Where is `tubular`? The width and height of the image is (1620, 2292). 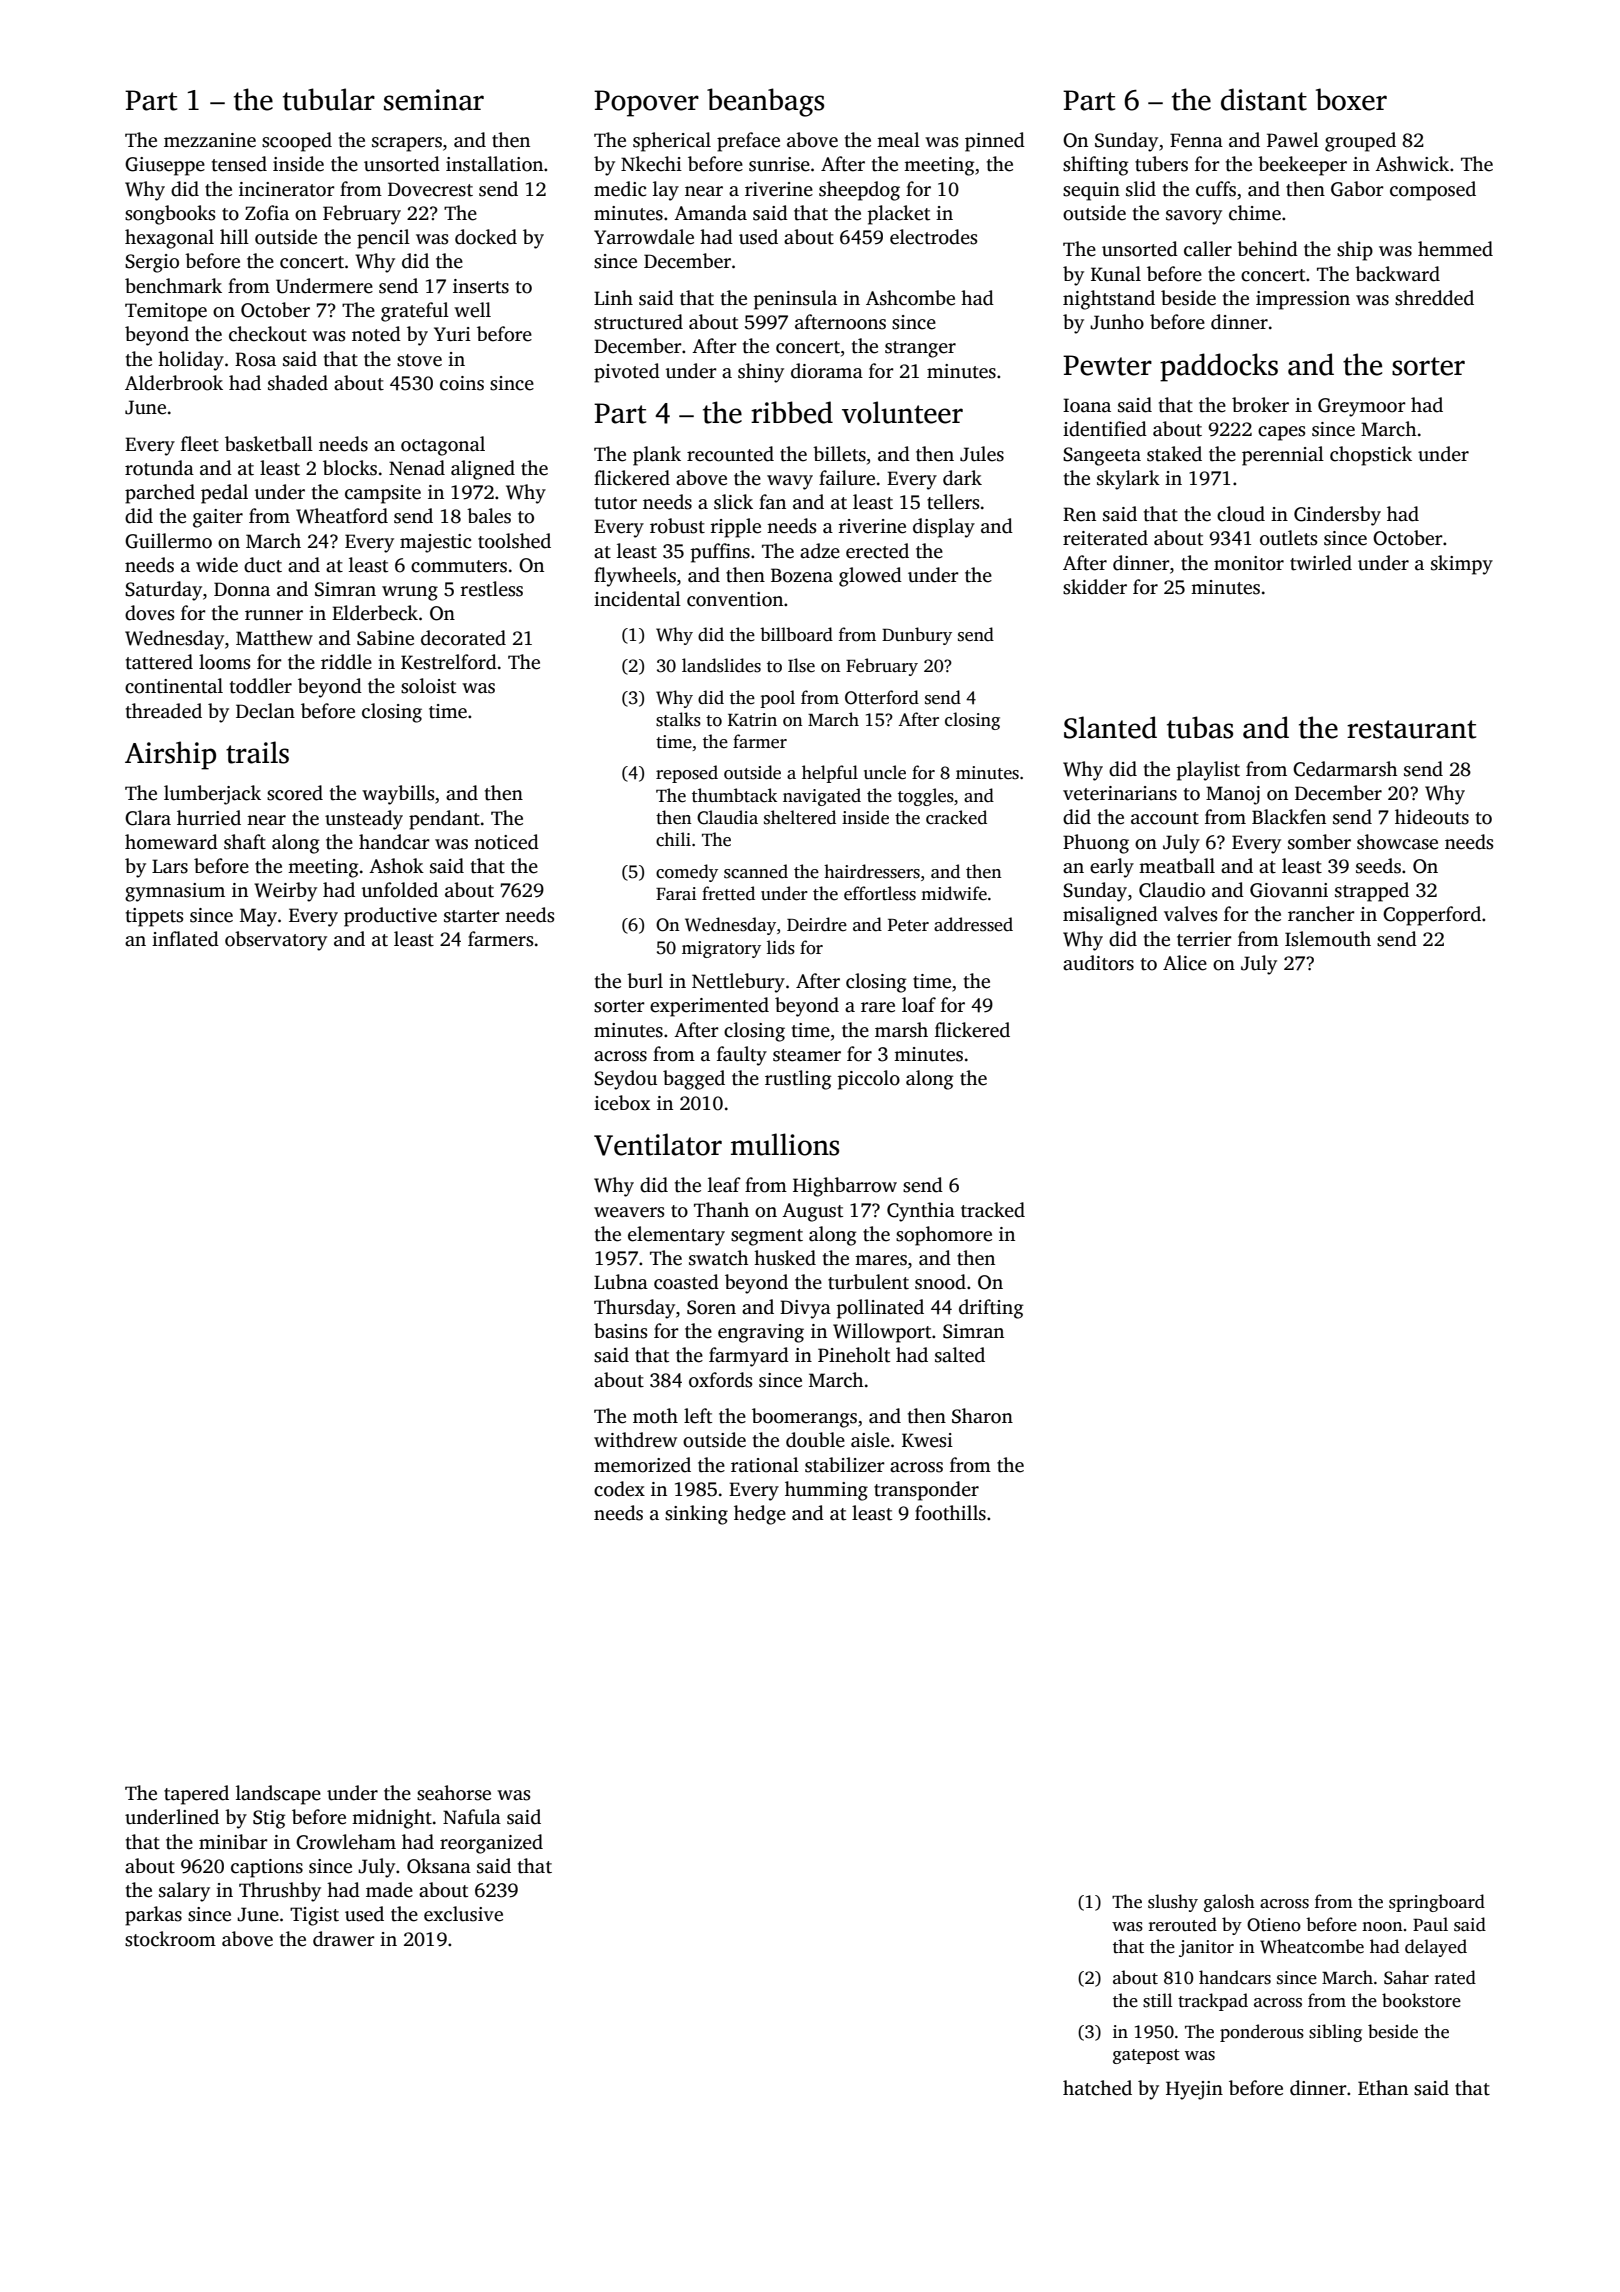 tubular is located at coordinates (329, 99).
